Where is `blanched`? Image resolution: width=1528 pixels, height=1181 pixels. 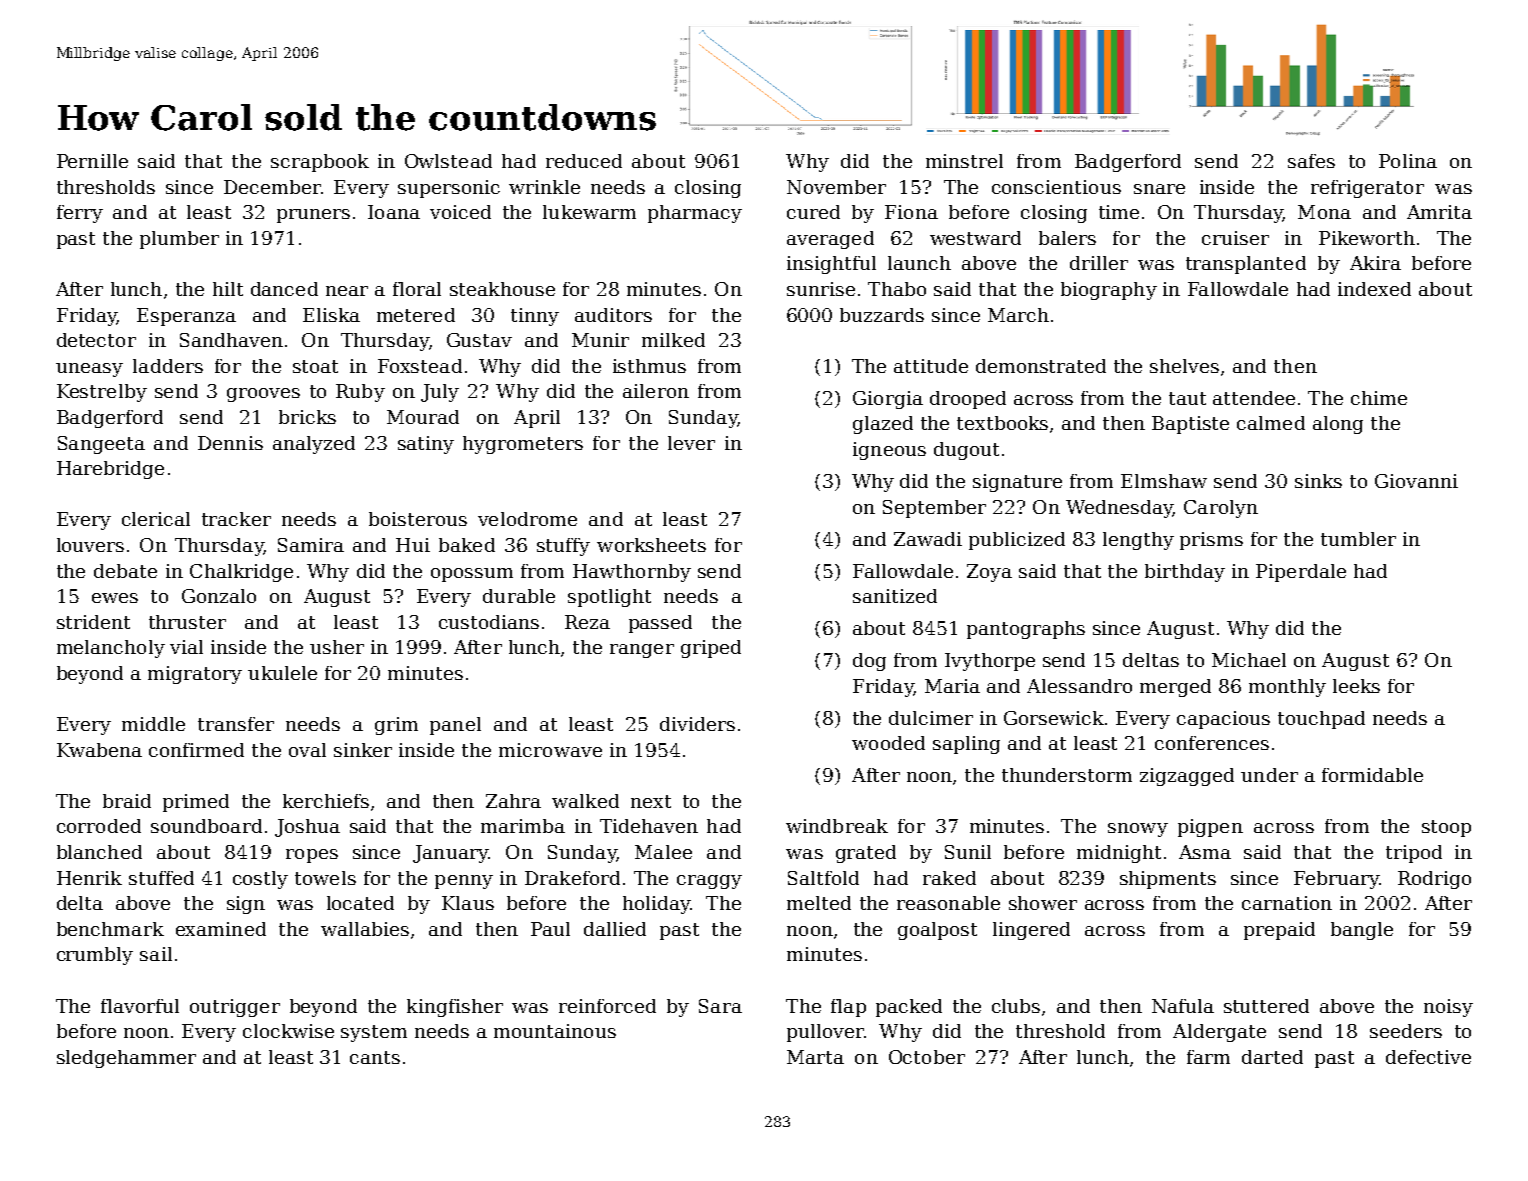
blanched is located at coordinates (99, 852).
